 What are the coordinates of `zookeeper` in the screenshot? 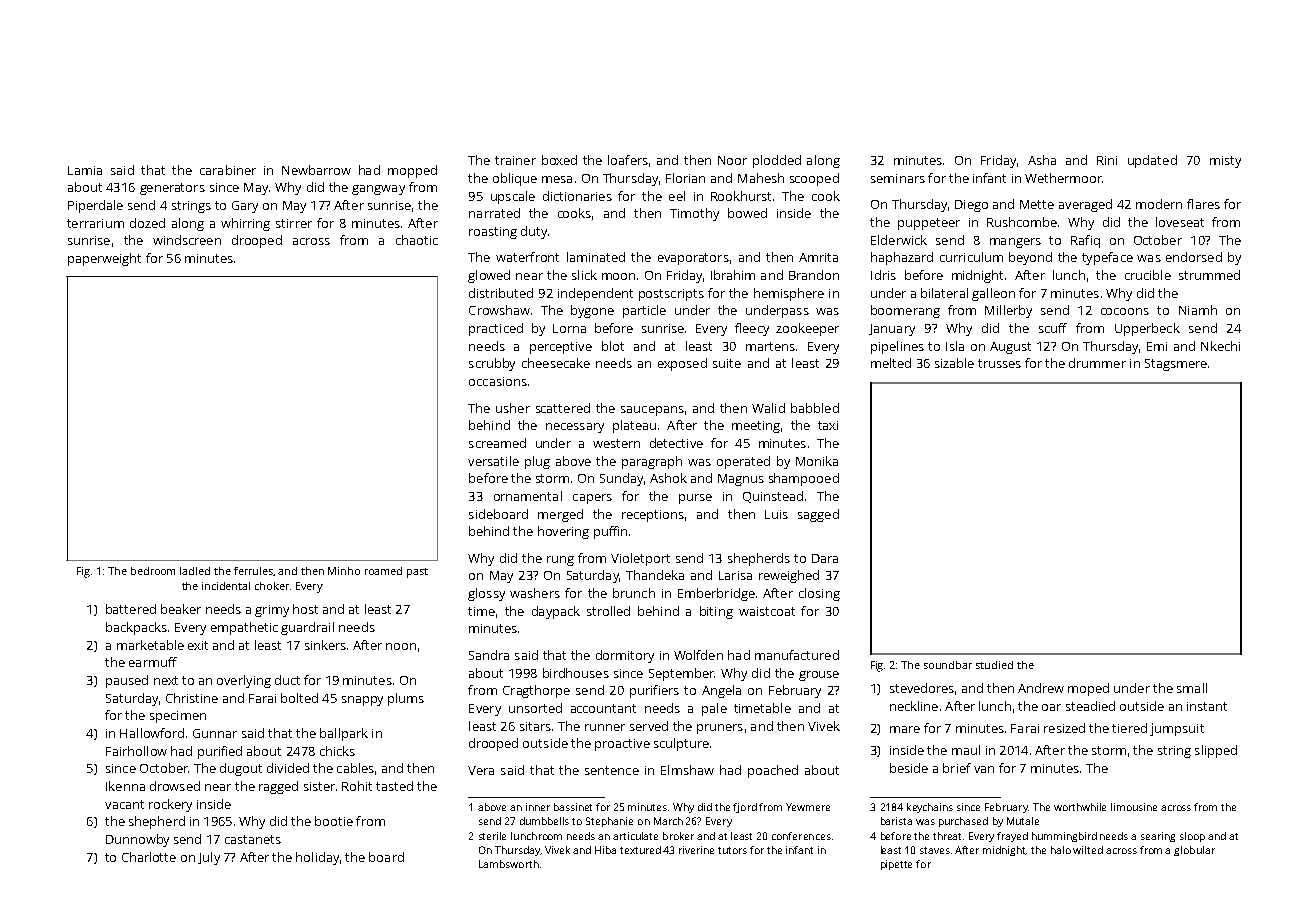 It's located at (807, 329).
